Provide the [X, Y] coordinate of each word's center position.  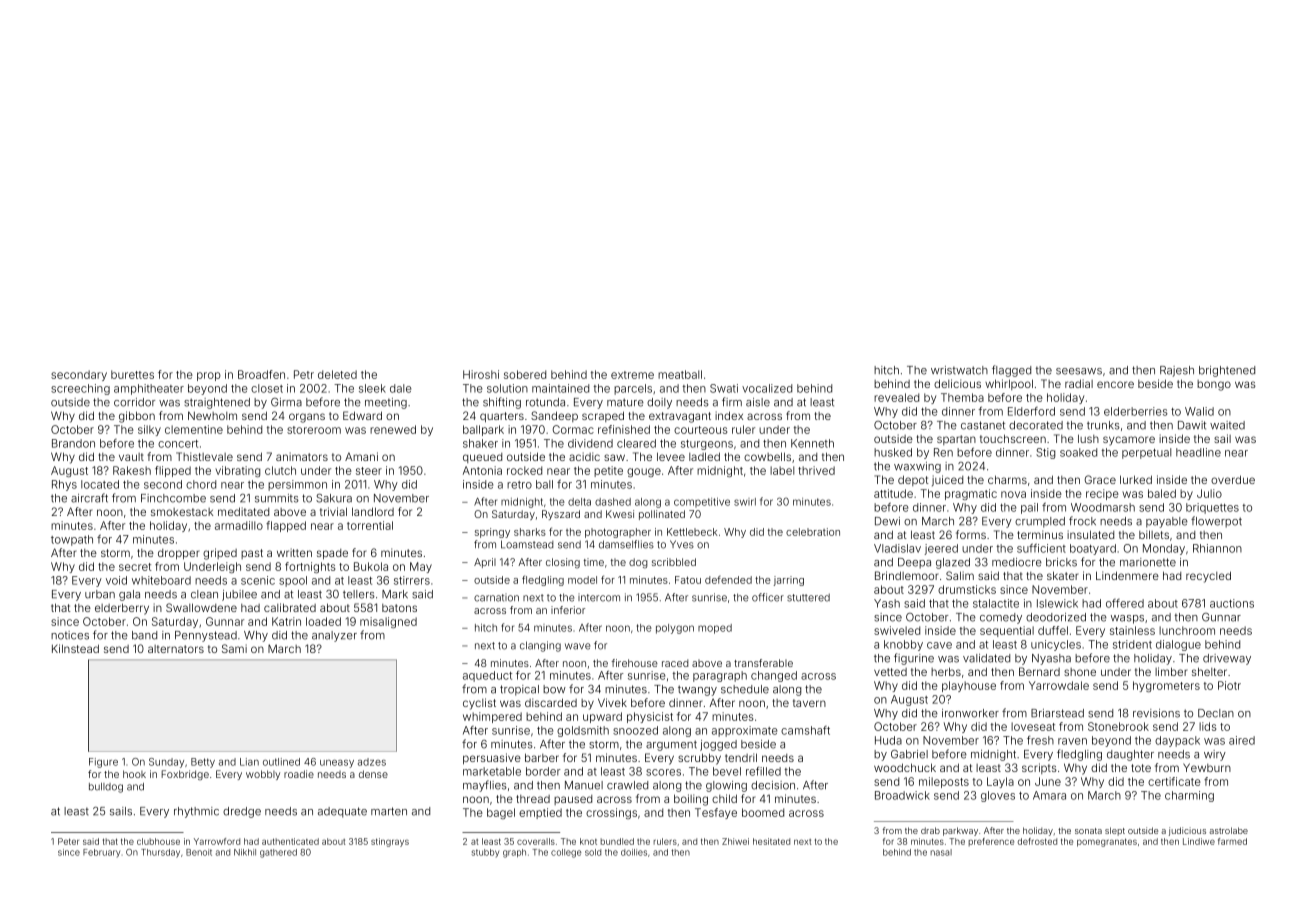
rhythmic [196, 812]
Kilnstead [75, 648]
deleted [337, 374]
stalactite [996, 603]
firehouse [634, 663]
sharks [530, 532]
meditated [243, 511]
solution [507, 388]
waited [1227, 425]
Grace [1100, 479]
